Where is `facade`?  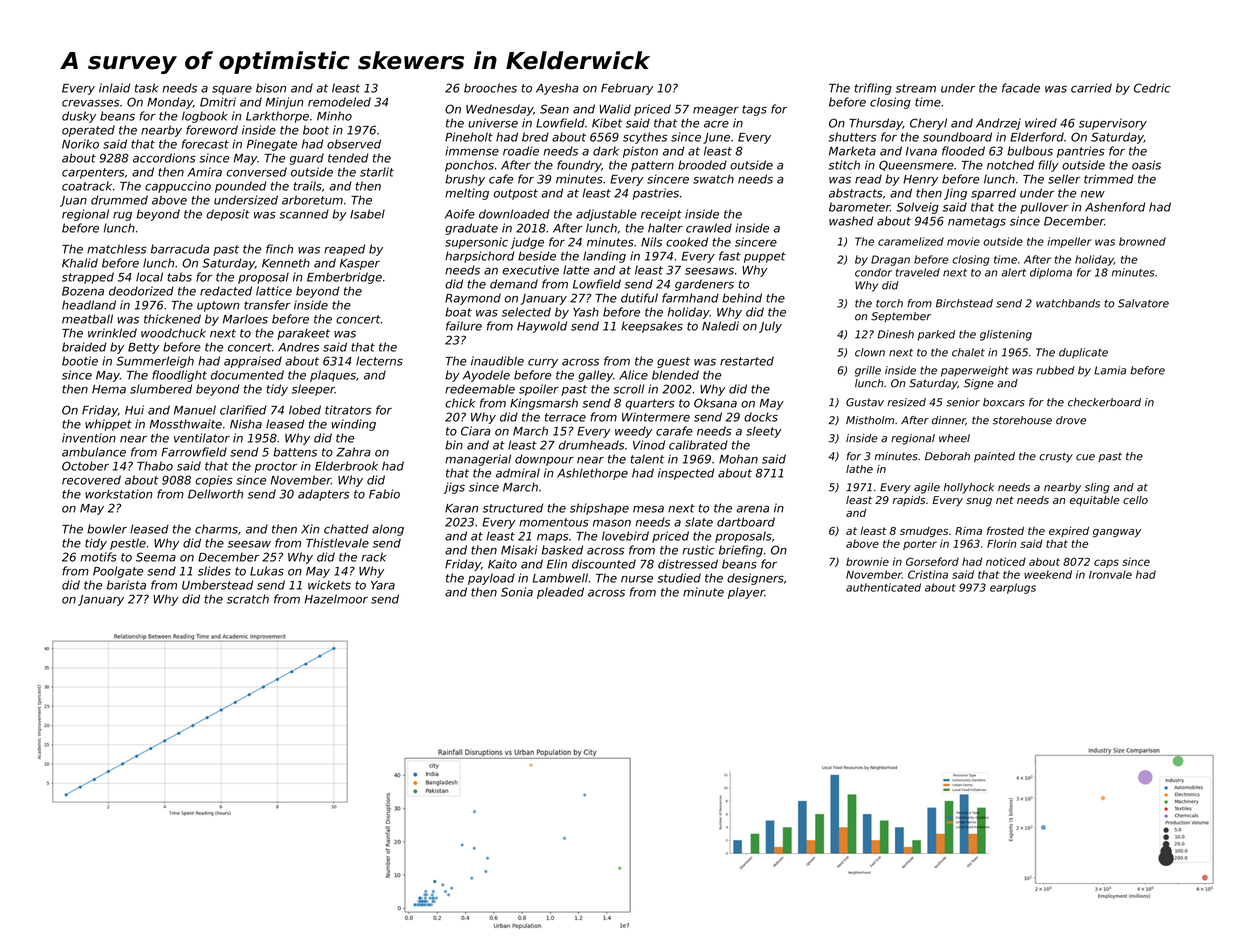 facade is located at coordinates (1021, 88).
